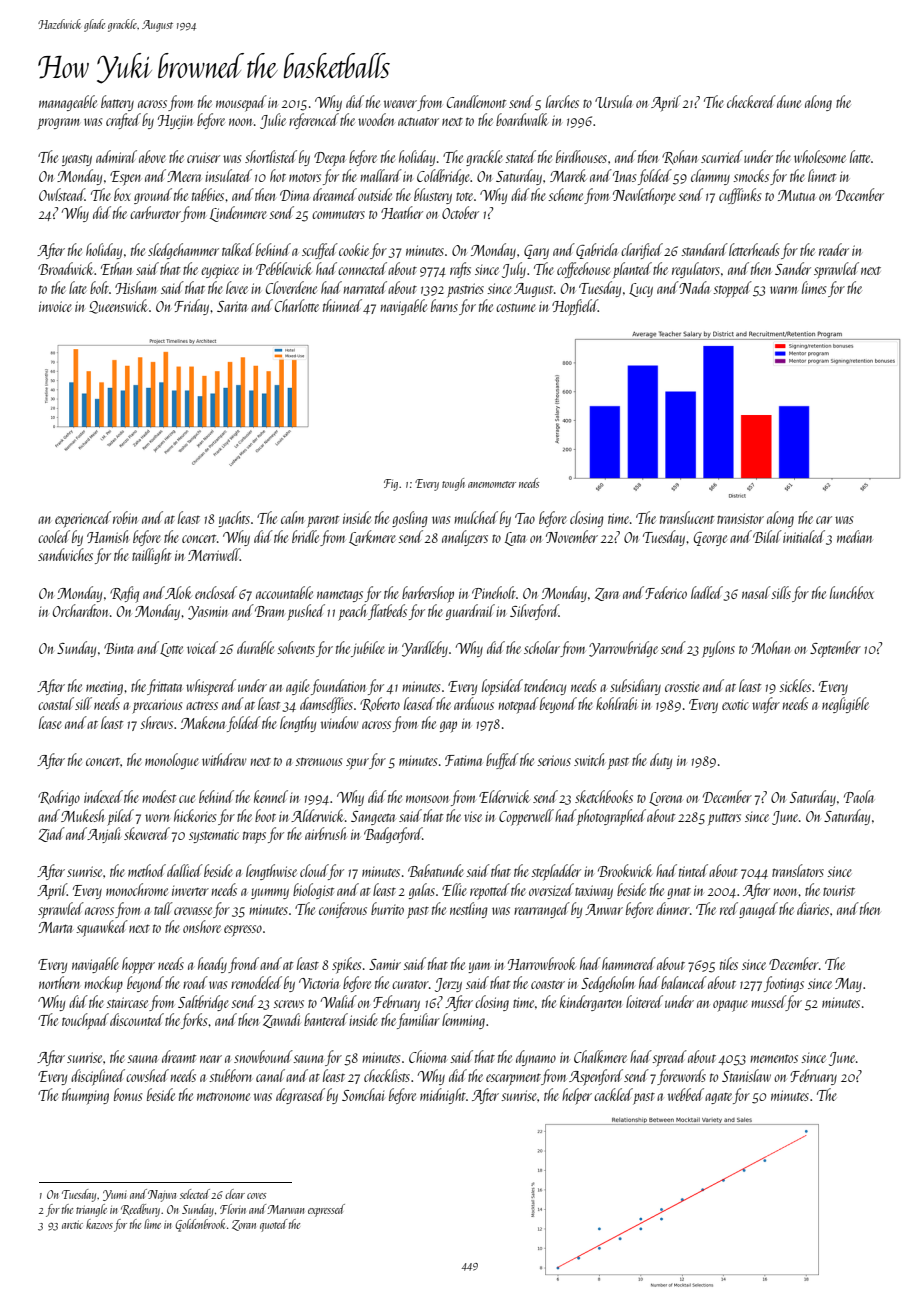 Image resolution: width=924 pixels, height=1308 pixels. I want to click on barns, so click(444, 305).
